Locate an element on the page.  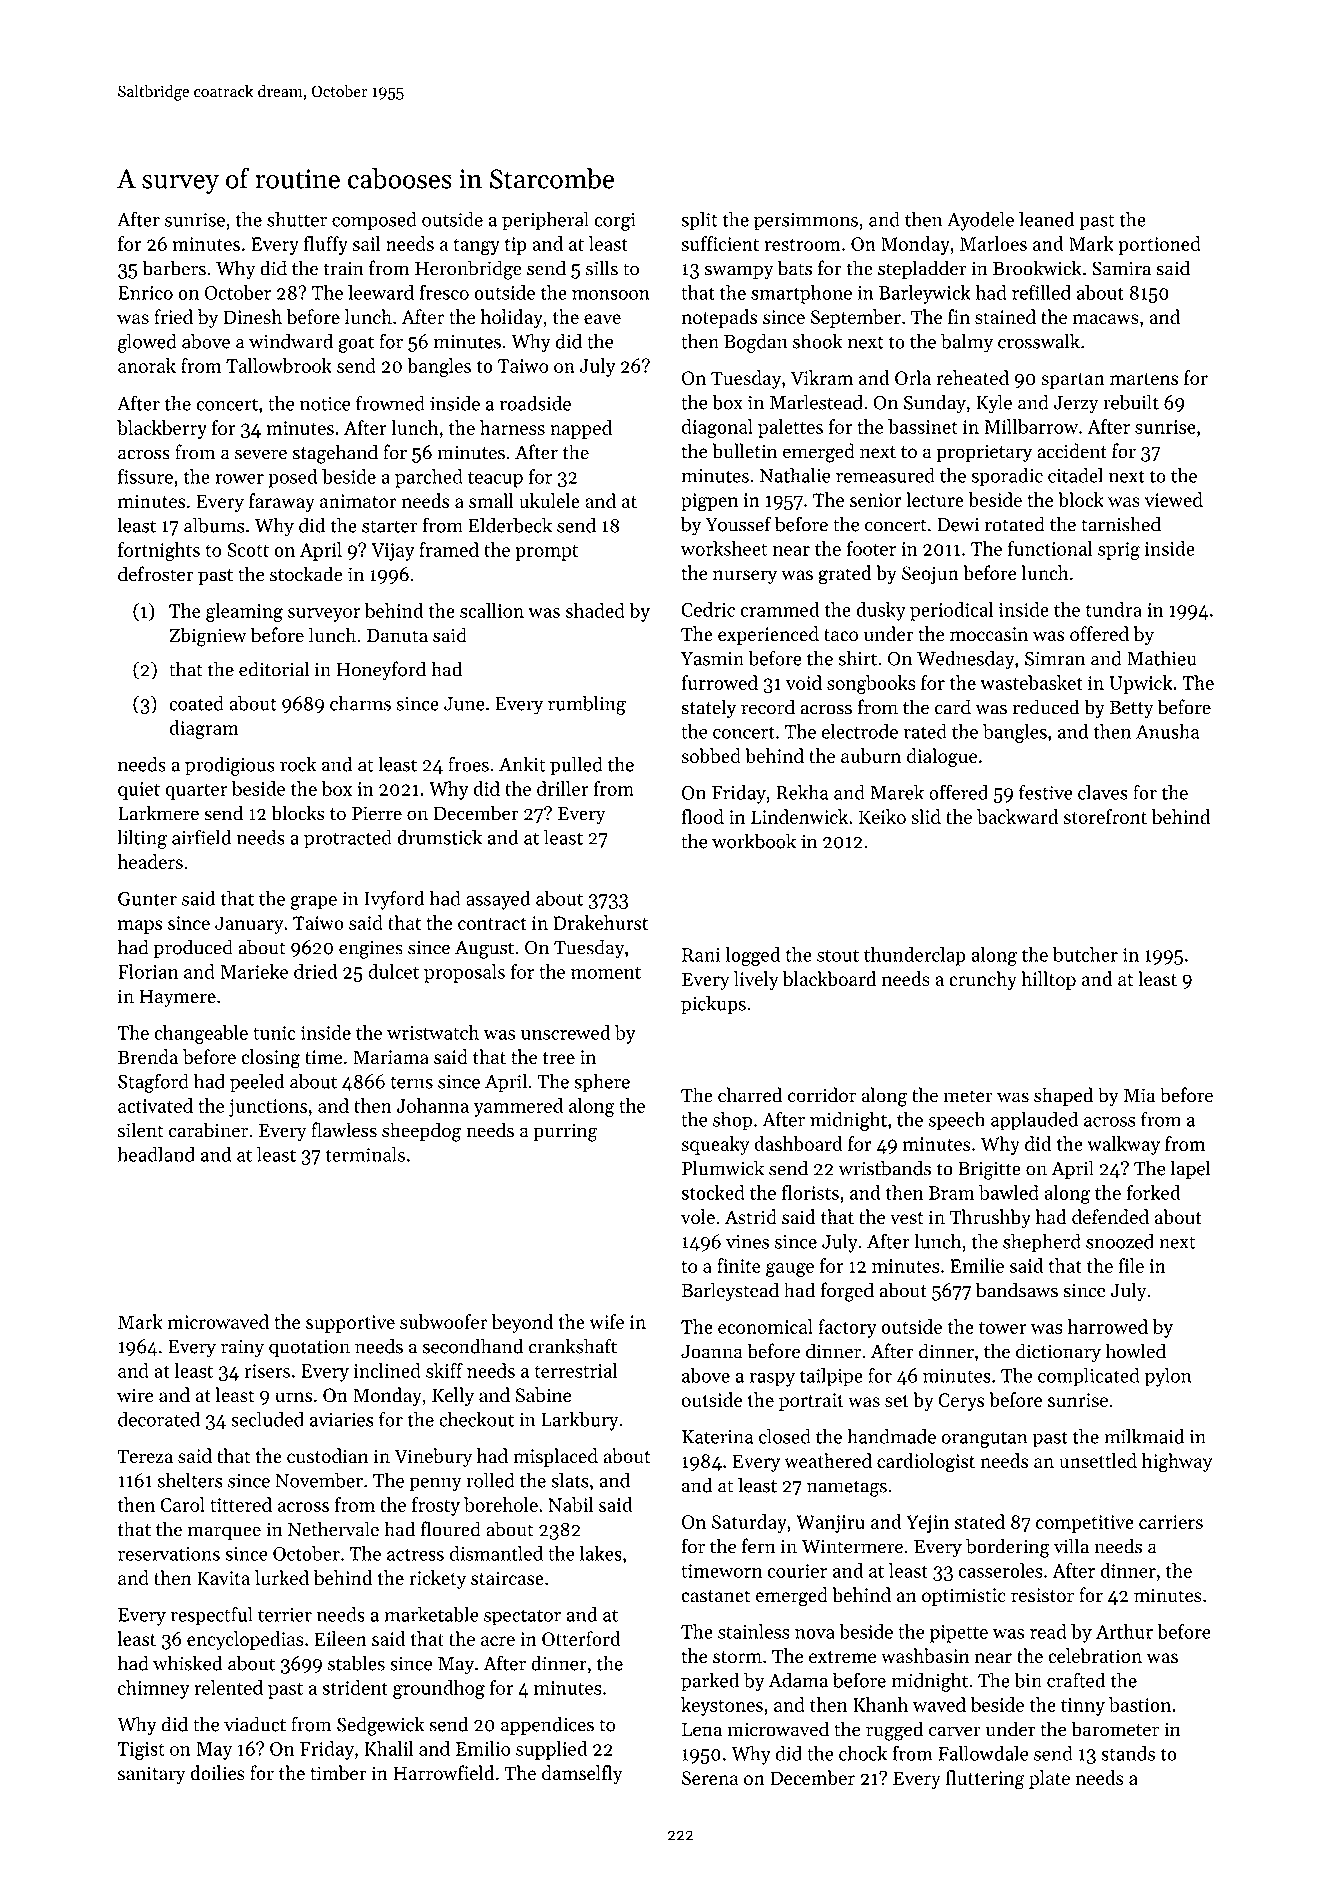
split is located at coordinates (699, 221).
